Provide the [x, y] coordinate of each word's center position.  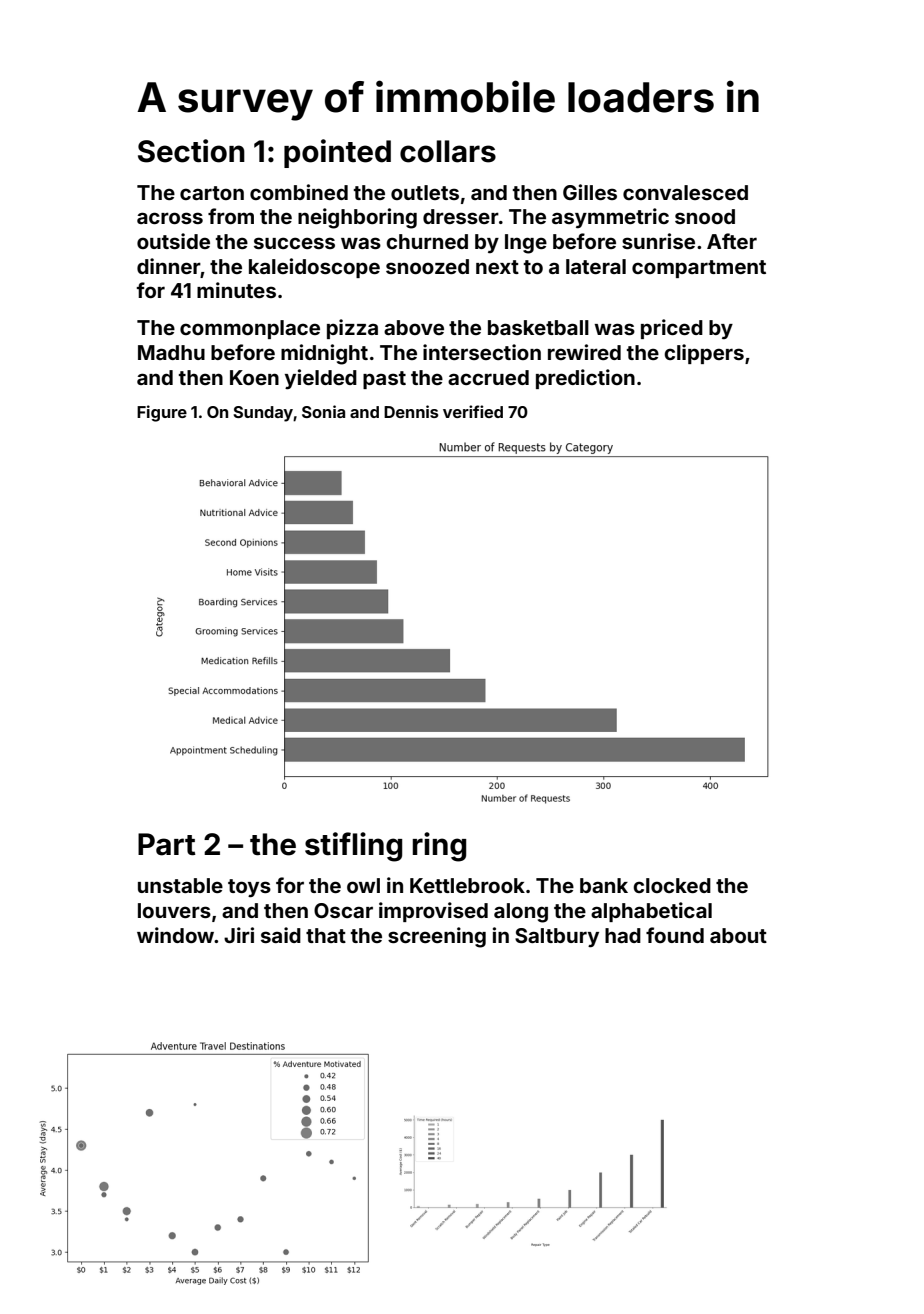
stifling [353, 847]
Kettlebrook [467, 885]
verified [473, 411]
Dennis [411, 411]
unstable [180, 885]
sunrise [658, 241]
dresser [461, 216]
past [384, 380]
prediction [585, 379]
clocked [672, 885]
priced [672, 329]
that [326, 935]
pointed [337, 153]
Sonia [323, 411]
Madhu [171, 352]
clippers [704, 354]
